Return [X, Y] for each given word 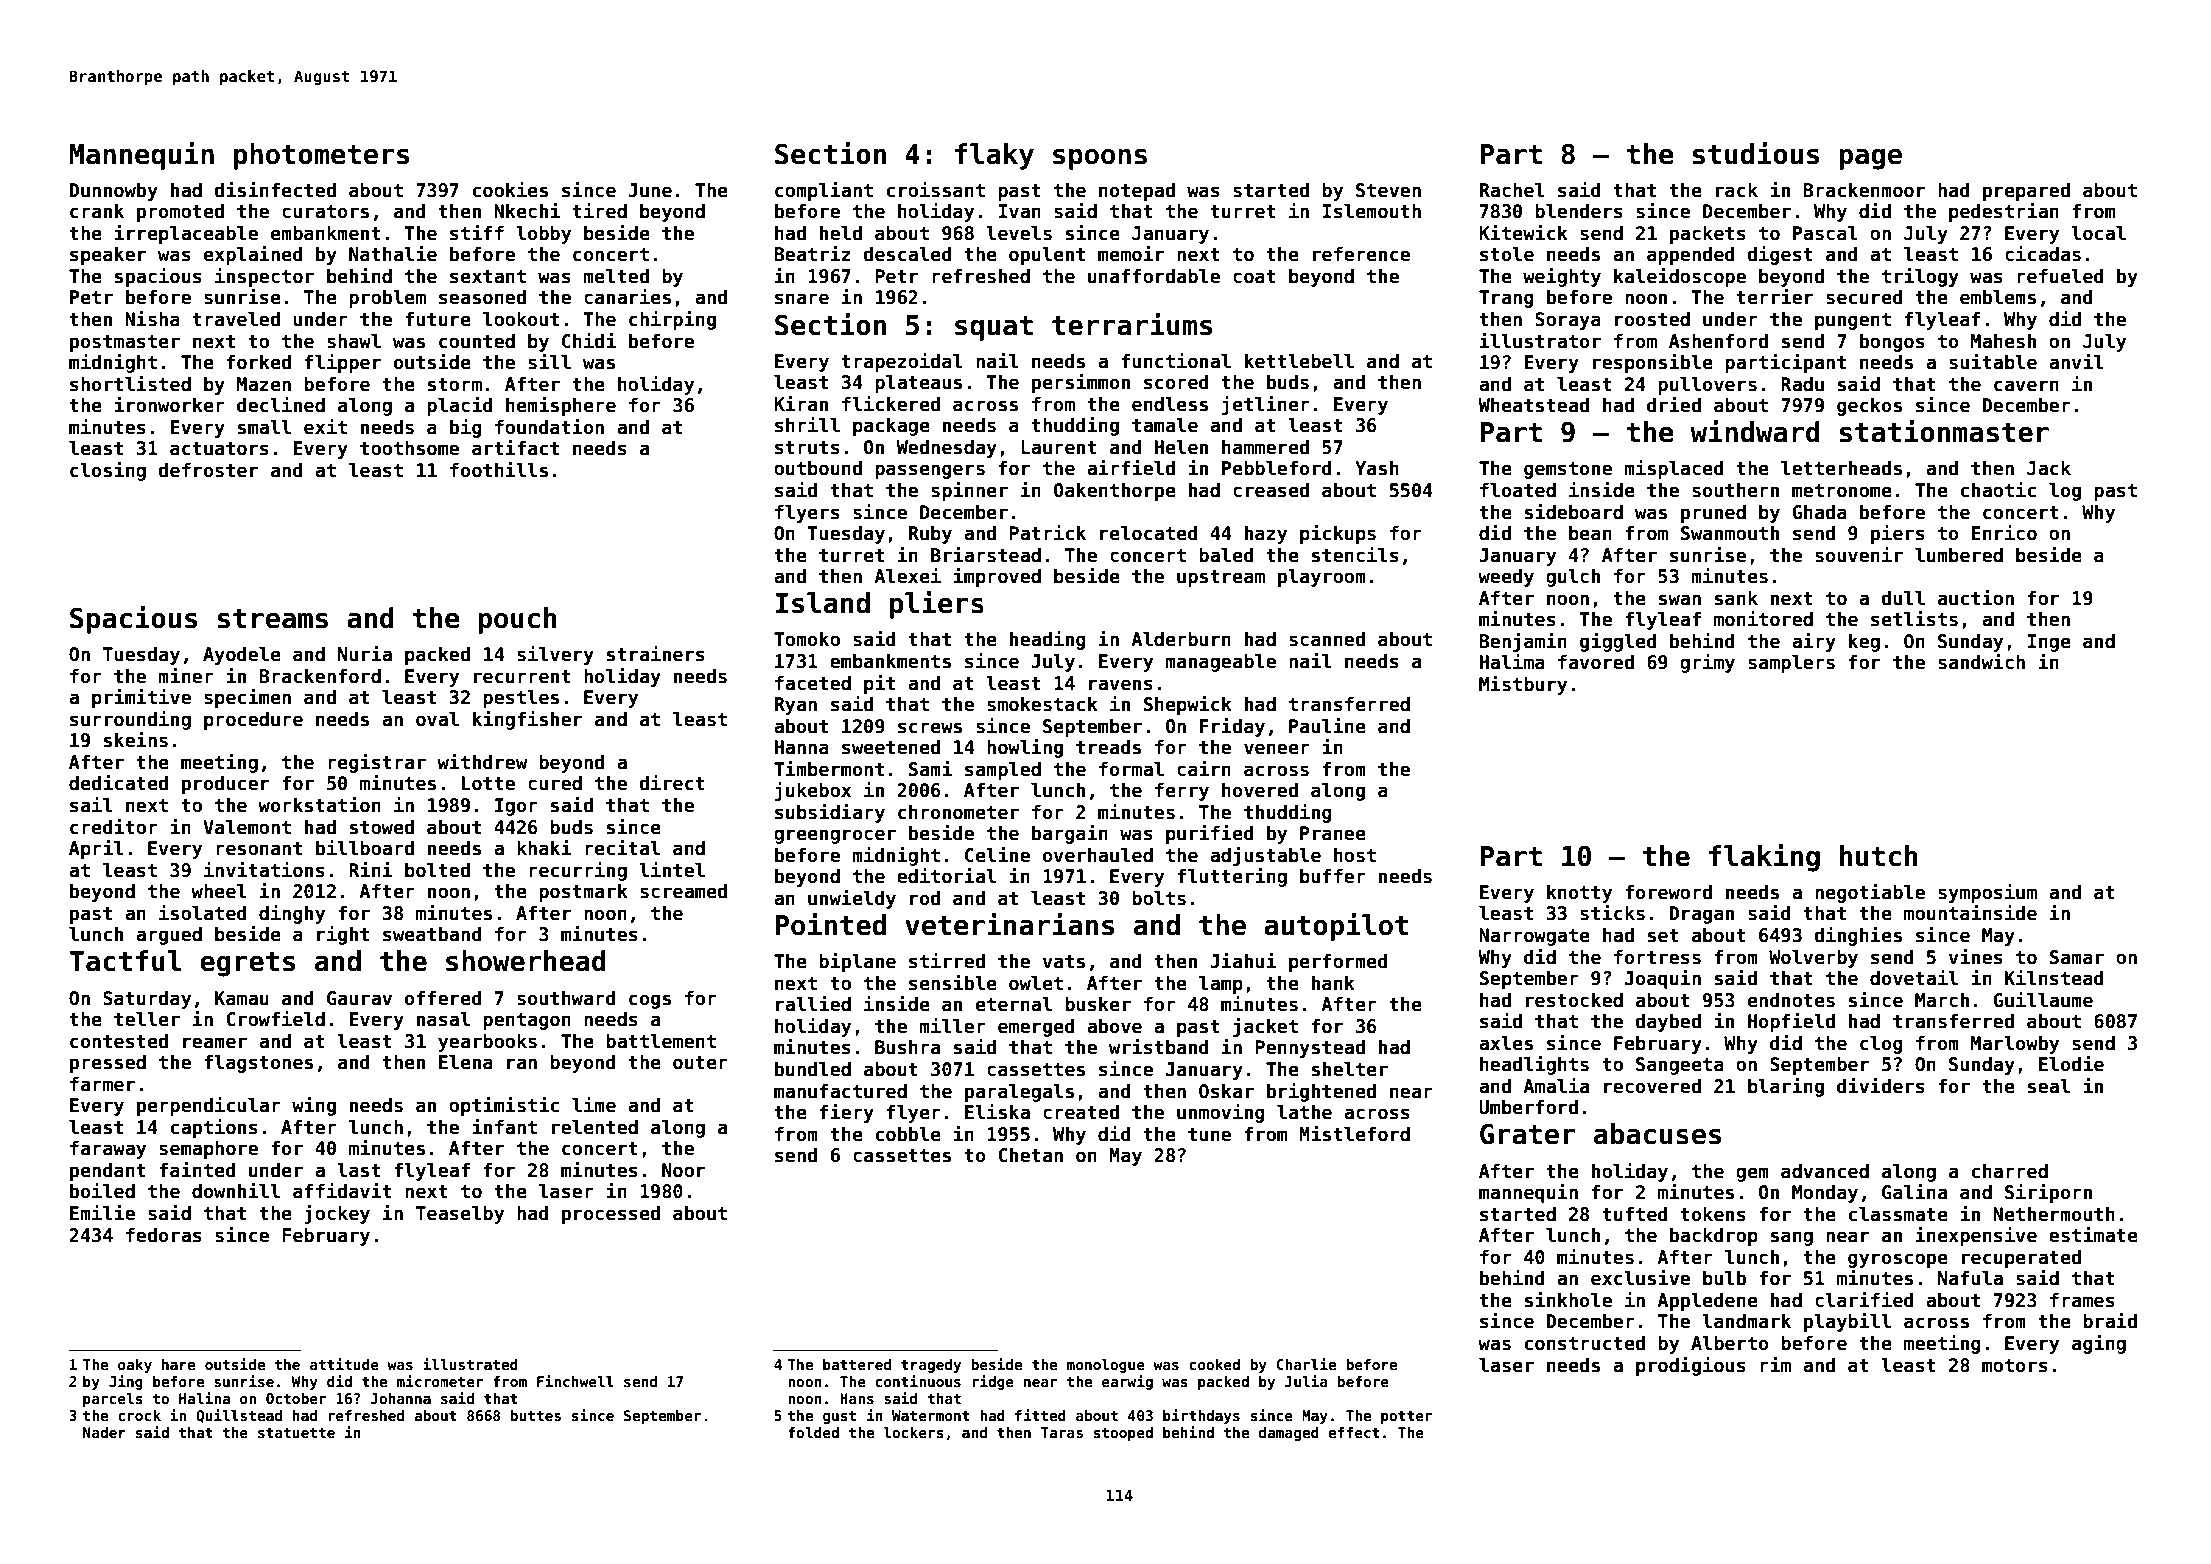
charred [2010, 1171]
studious [1756, 153]
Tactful [125, 961]
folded [813, 1432]
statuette [296, 1433]
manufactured [840, 1091]
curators [325, 212]
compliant [824, 191]
